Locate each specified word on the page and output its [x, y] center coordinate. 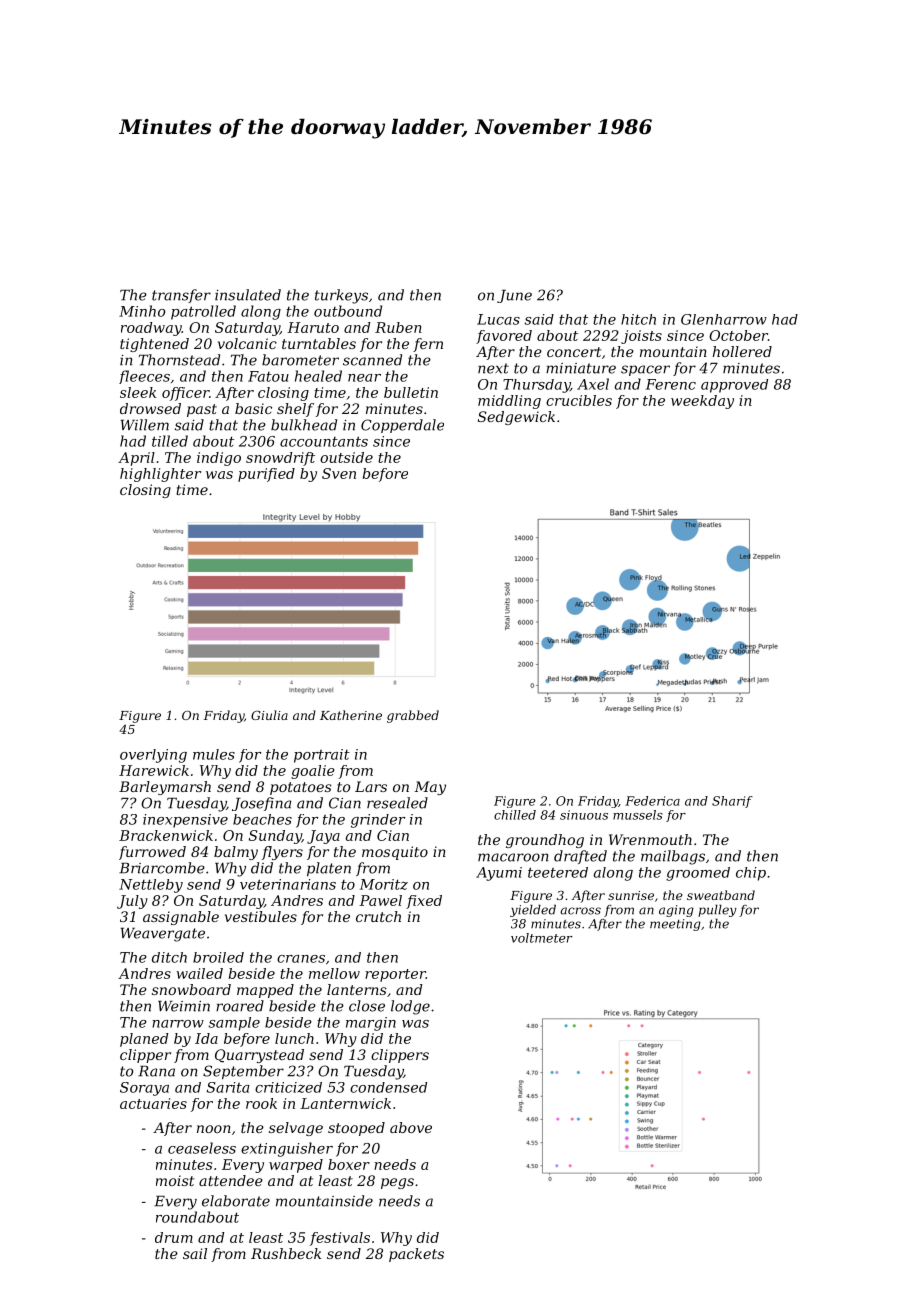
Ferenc [671, 384]
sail [195, 1253]
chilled [515, 815]
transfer [181, 296]
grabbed [413, 716]
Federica [652, 801]
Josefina [261, 804]
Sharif [732, 802]
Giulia [269, 715]
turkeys [341, 296]
